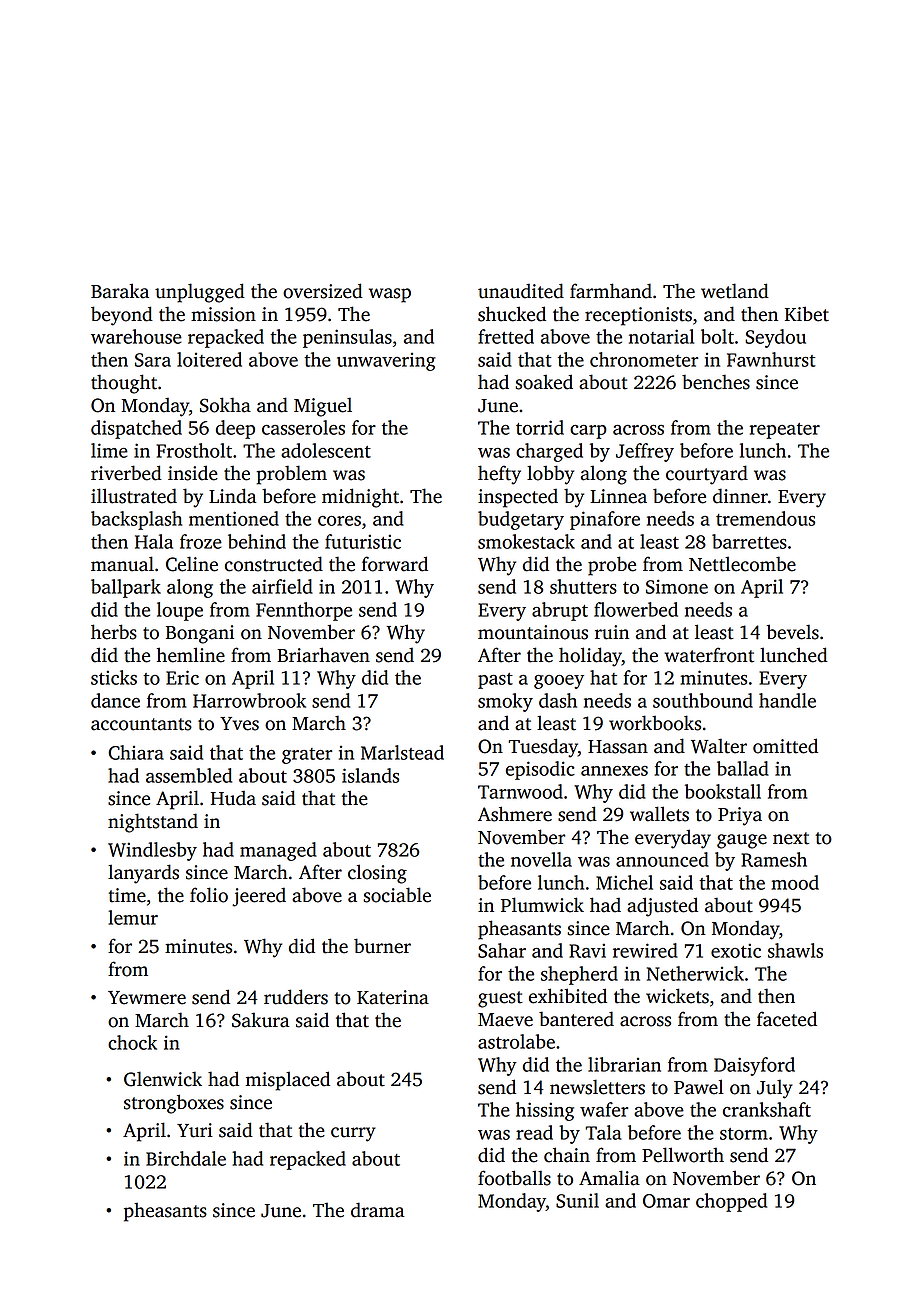  What do you see at coordinates (731, 1202) in the image?
I see `chopped` at bounding box center [731, 1202].
